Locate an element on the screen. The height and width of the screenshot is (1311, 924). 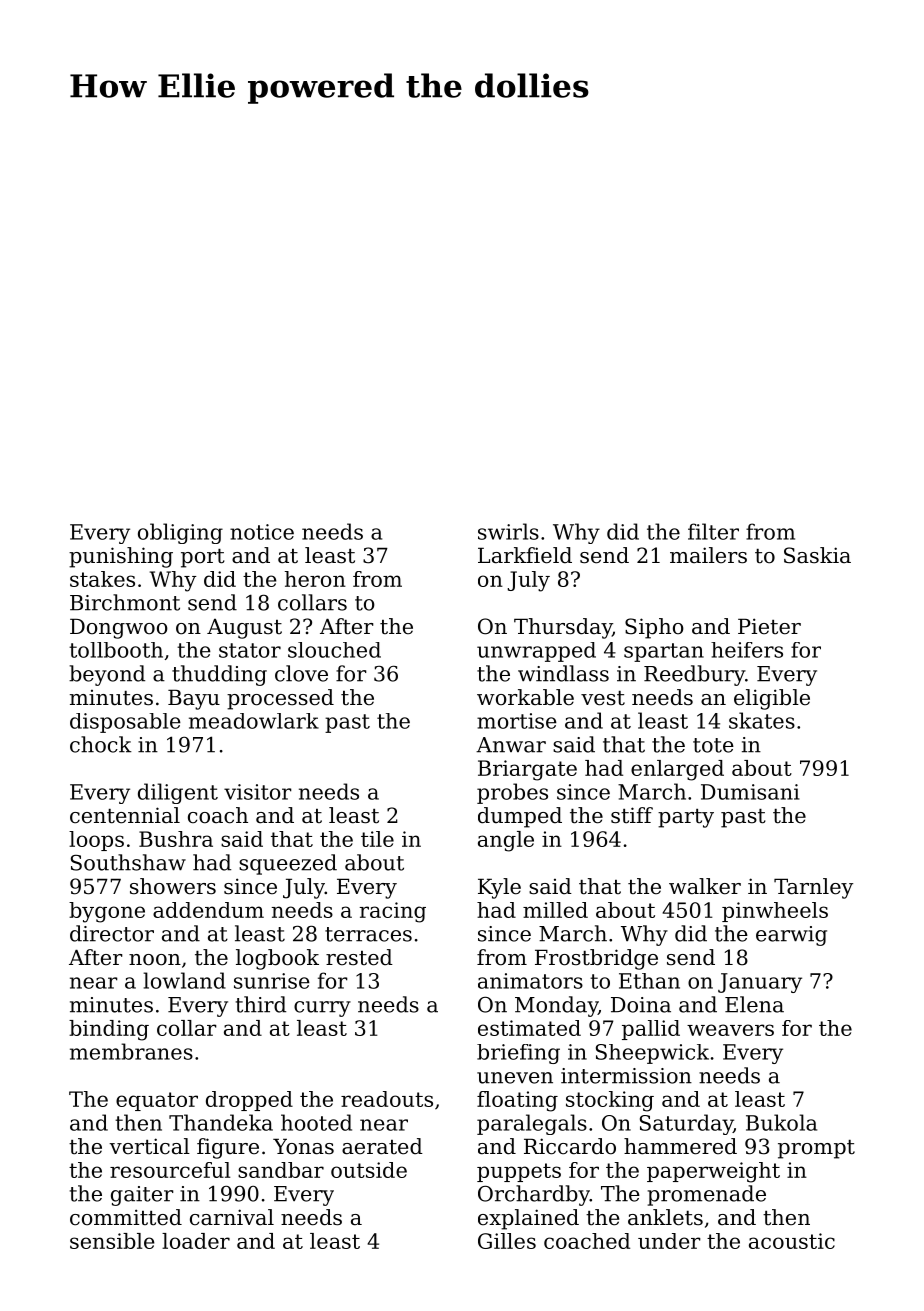
sensible is located at coordinates (112, 1241).
